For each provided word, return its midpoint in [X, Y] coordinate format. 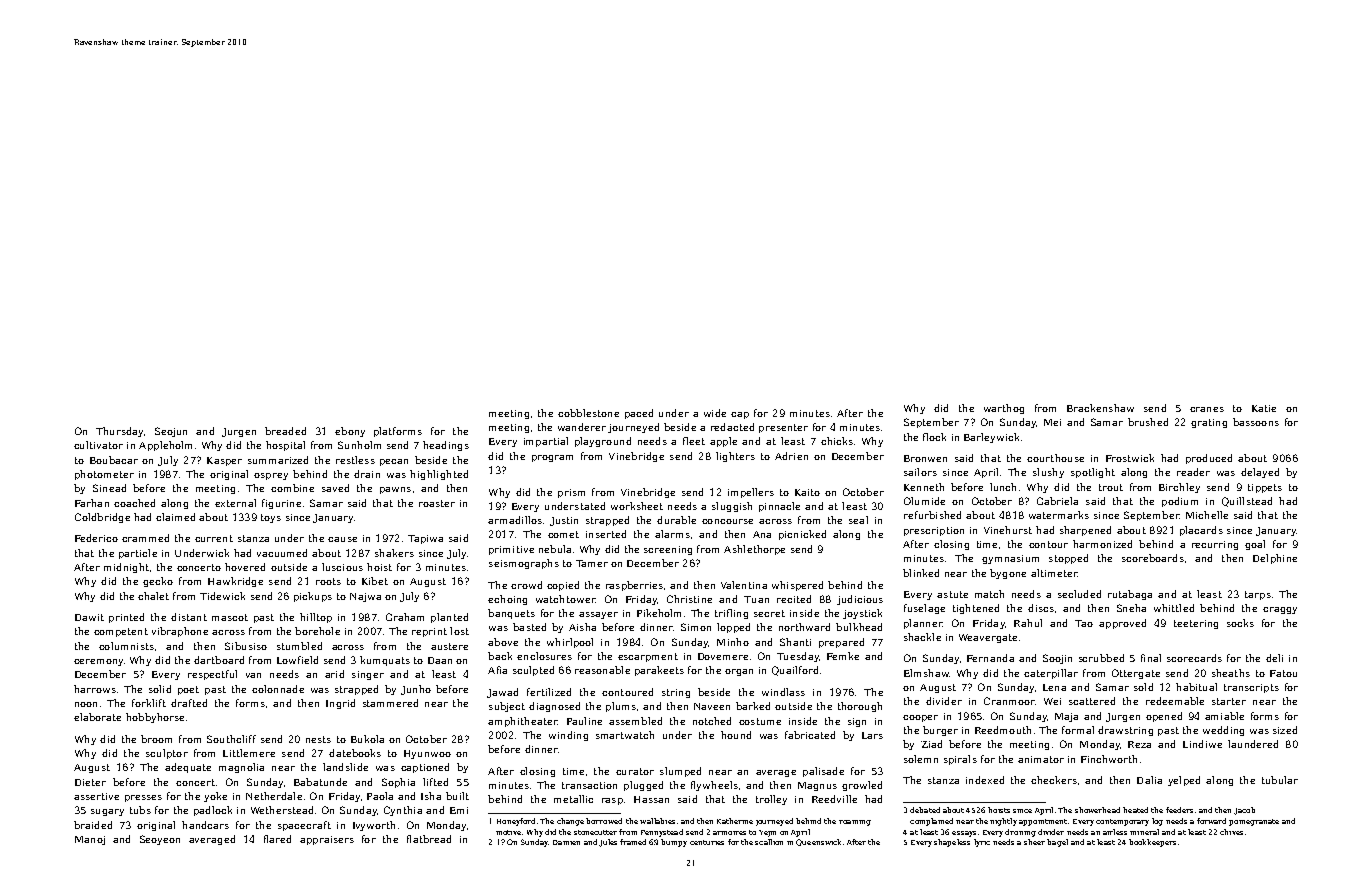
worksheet [637, 506]
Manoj [90, 840]
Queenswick [818, 842]
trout [1111, 487]
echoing [507, 600]
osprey [271, 476]
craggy [1280, 610]
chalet [153, 596]
